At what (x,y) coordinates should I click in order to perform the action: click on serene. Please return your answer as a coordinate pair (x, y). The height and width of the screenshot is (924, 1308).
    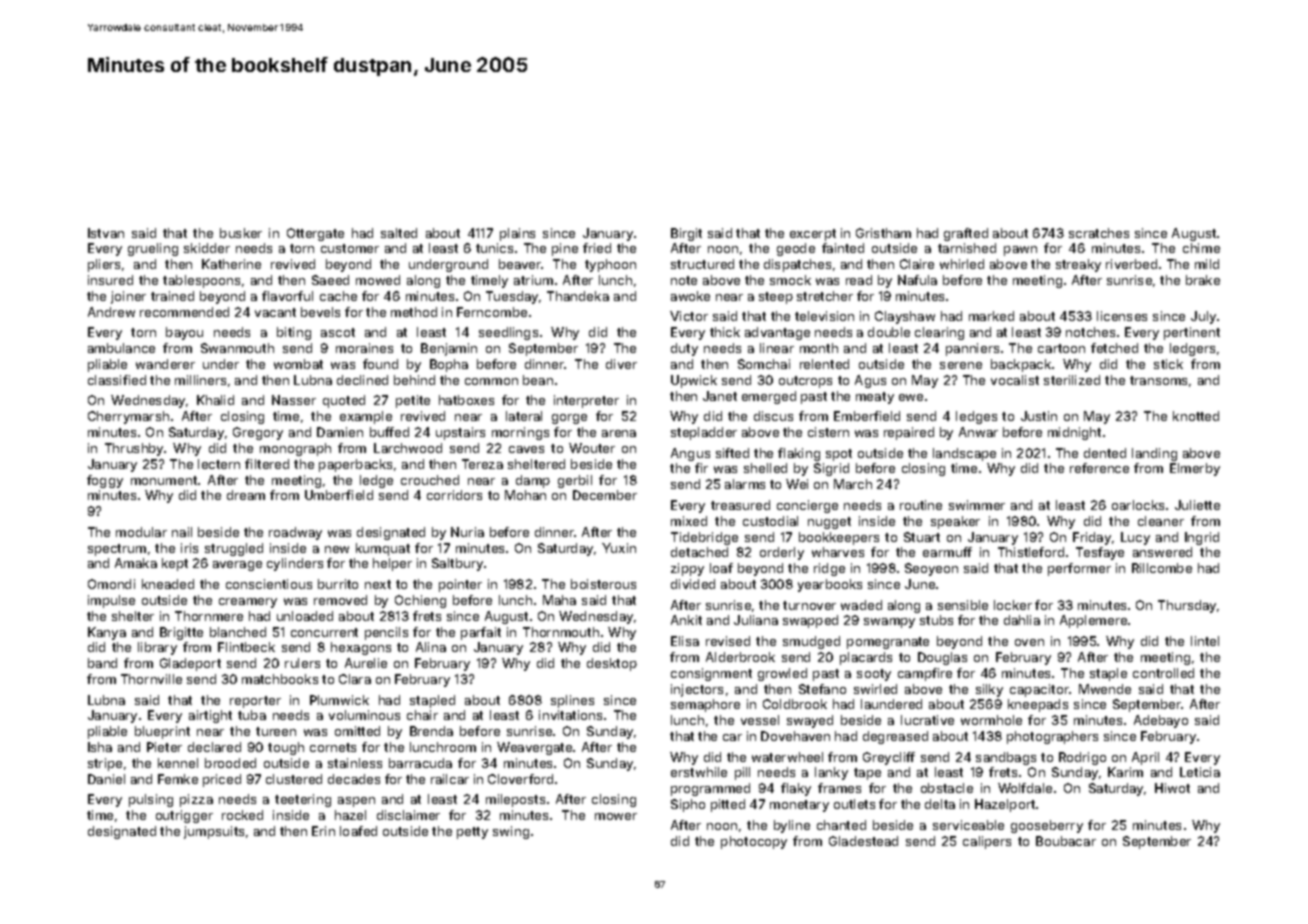
    Looking at the image, I should click on (961, 365).
